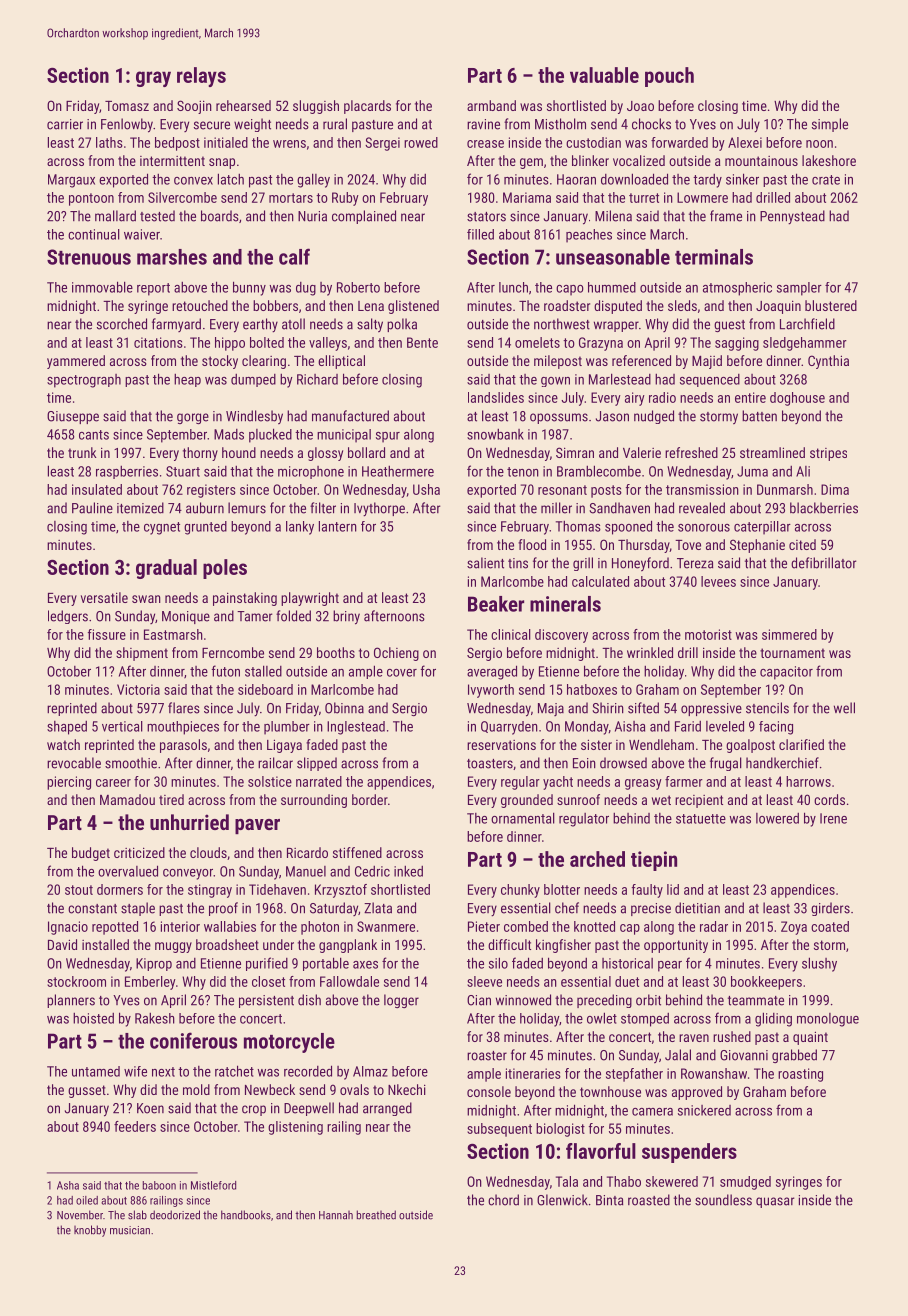  Describe the element at coordinates (480, 234) in the screenshot. I see `filled` at that location.
